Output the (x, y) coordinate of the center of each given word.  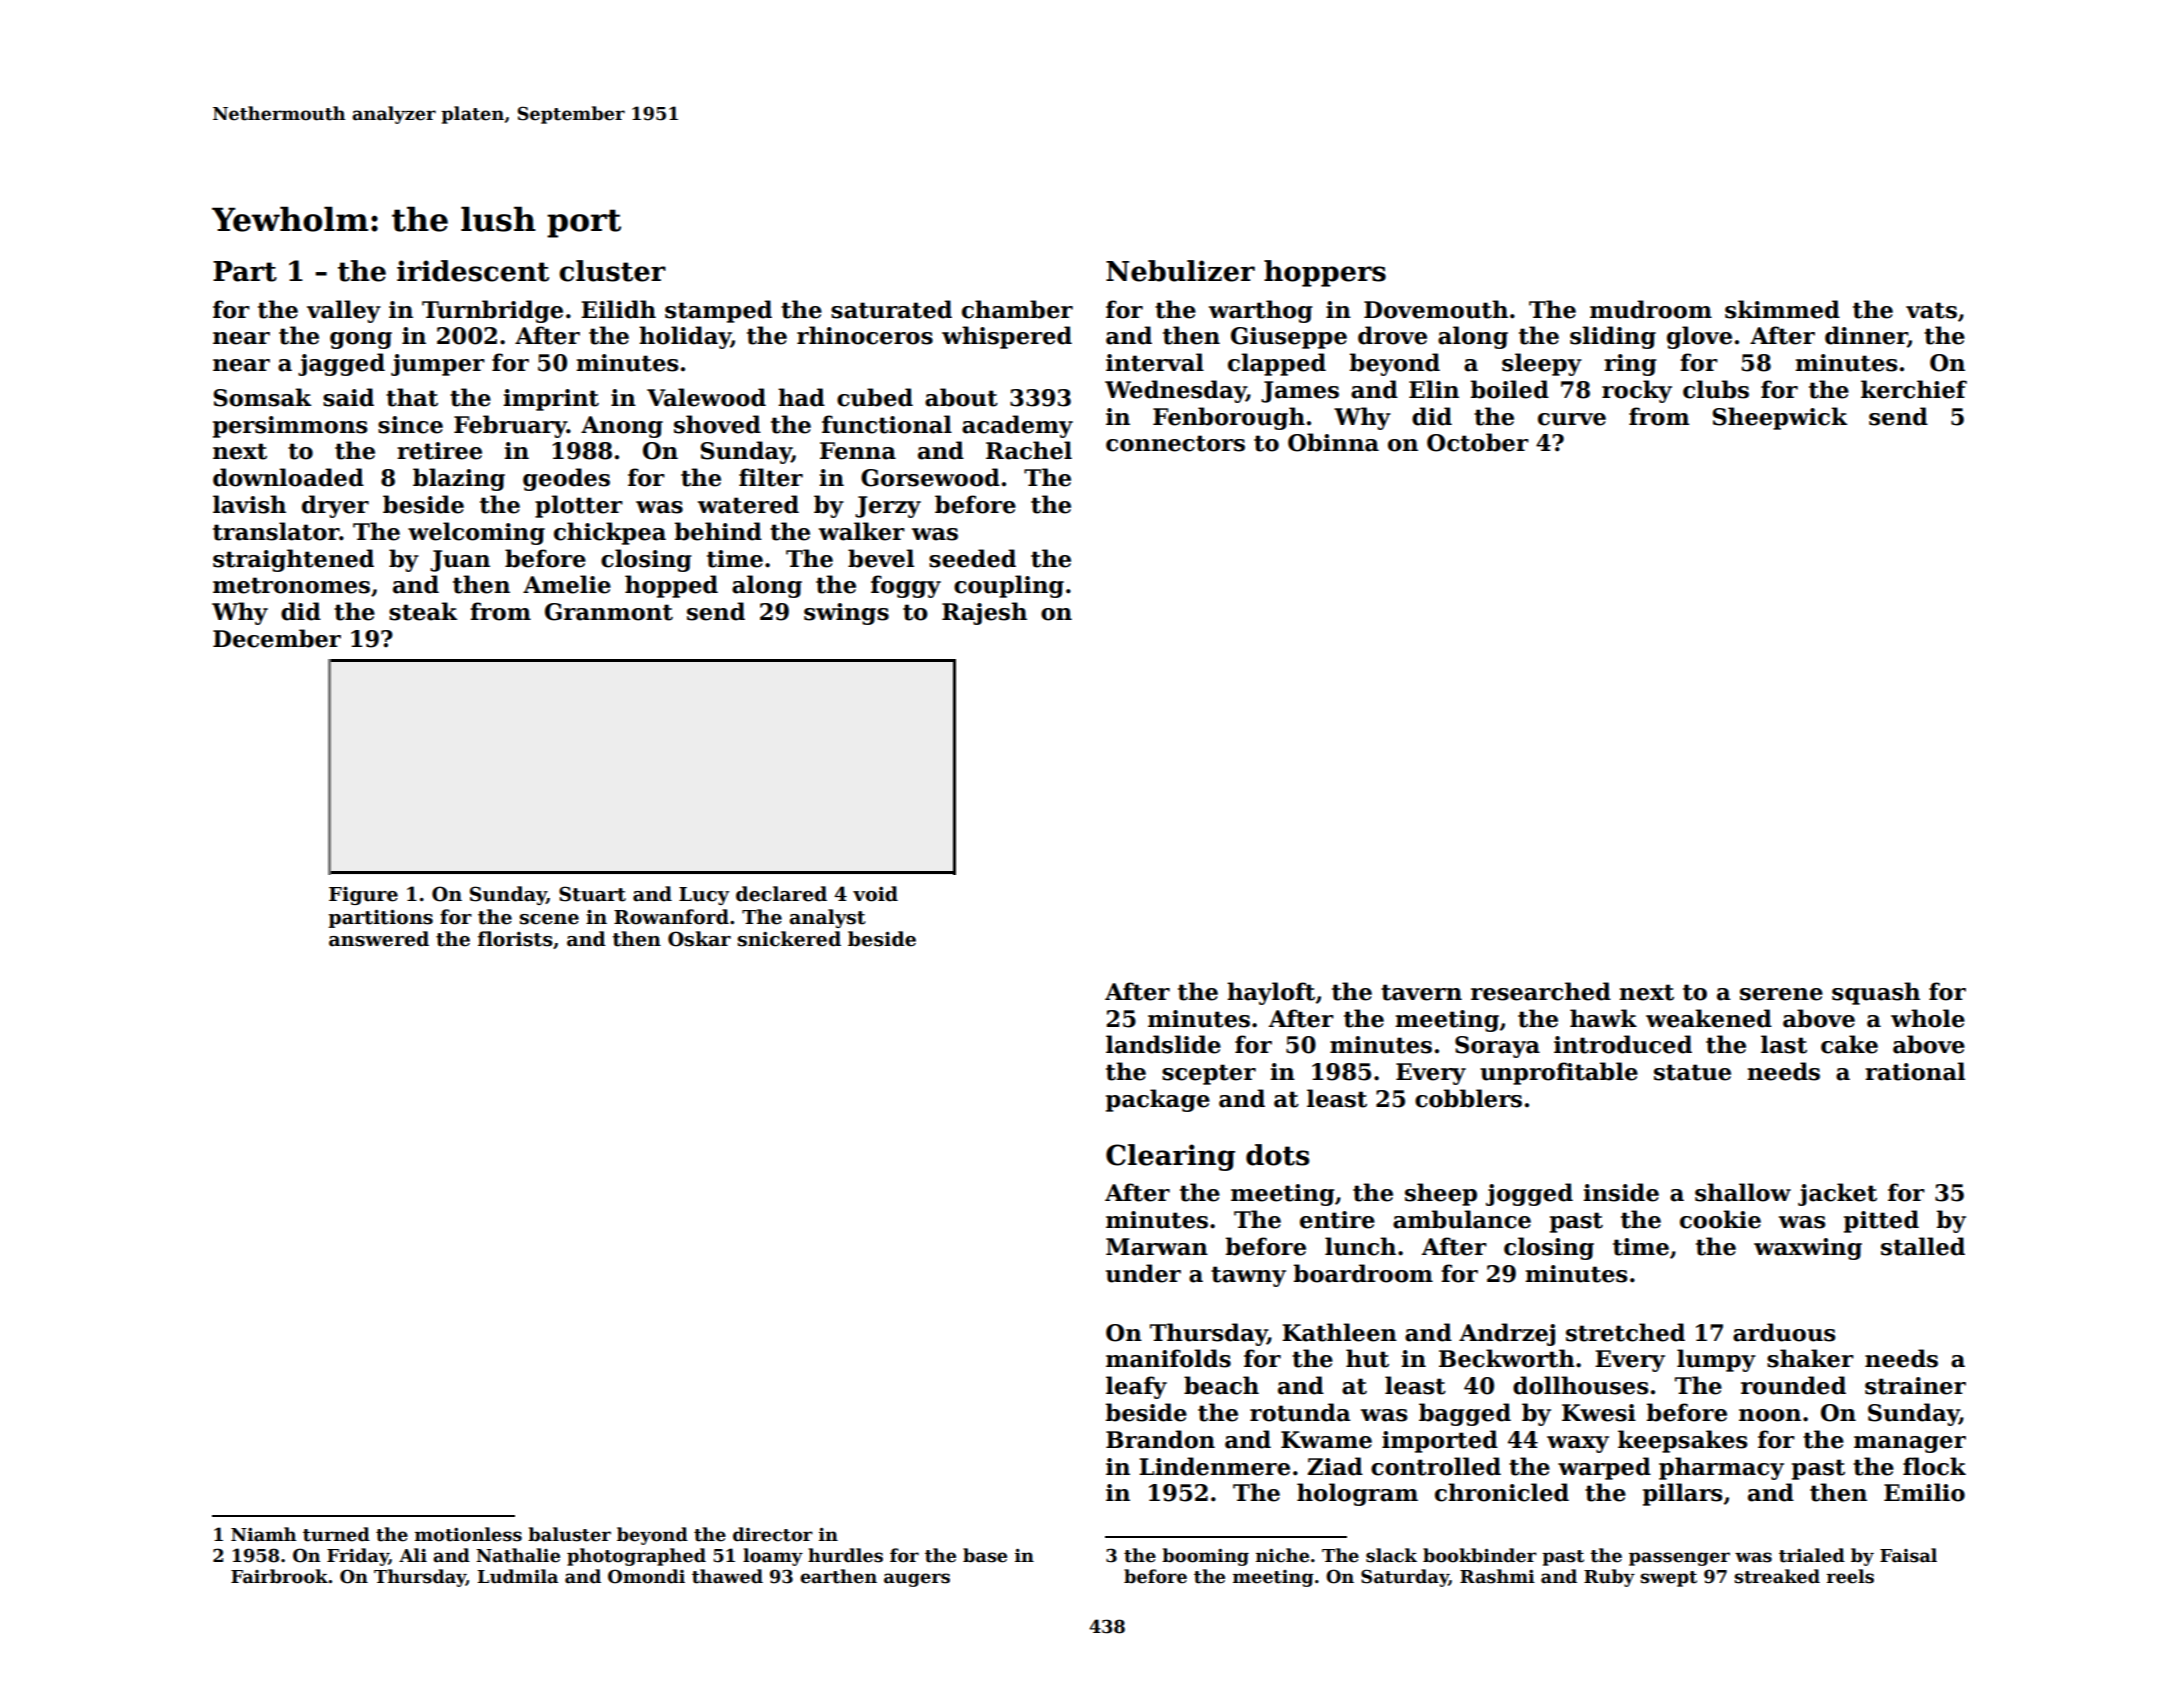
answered (379, 939)
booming (1205, 1557)
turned (336, 1534)
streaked (1777, 1576)
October (1478, 442)
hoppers (1325, 273)
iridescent (473, 271)
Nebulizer (1180, 271)
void (875, 894)
